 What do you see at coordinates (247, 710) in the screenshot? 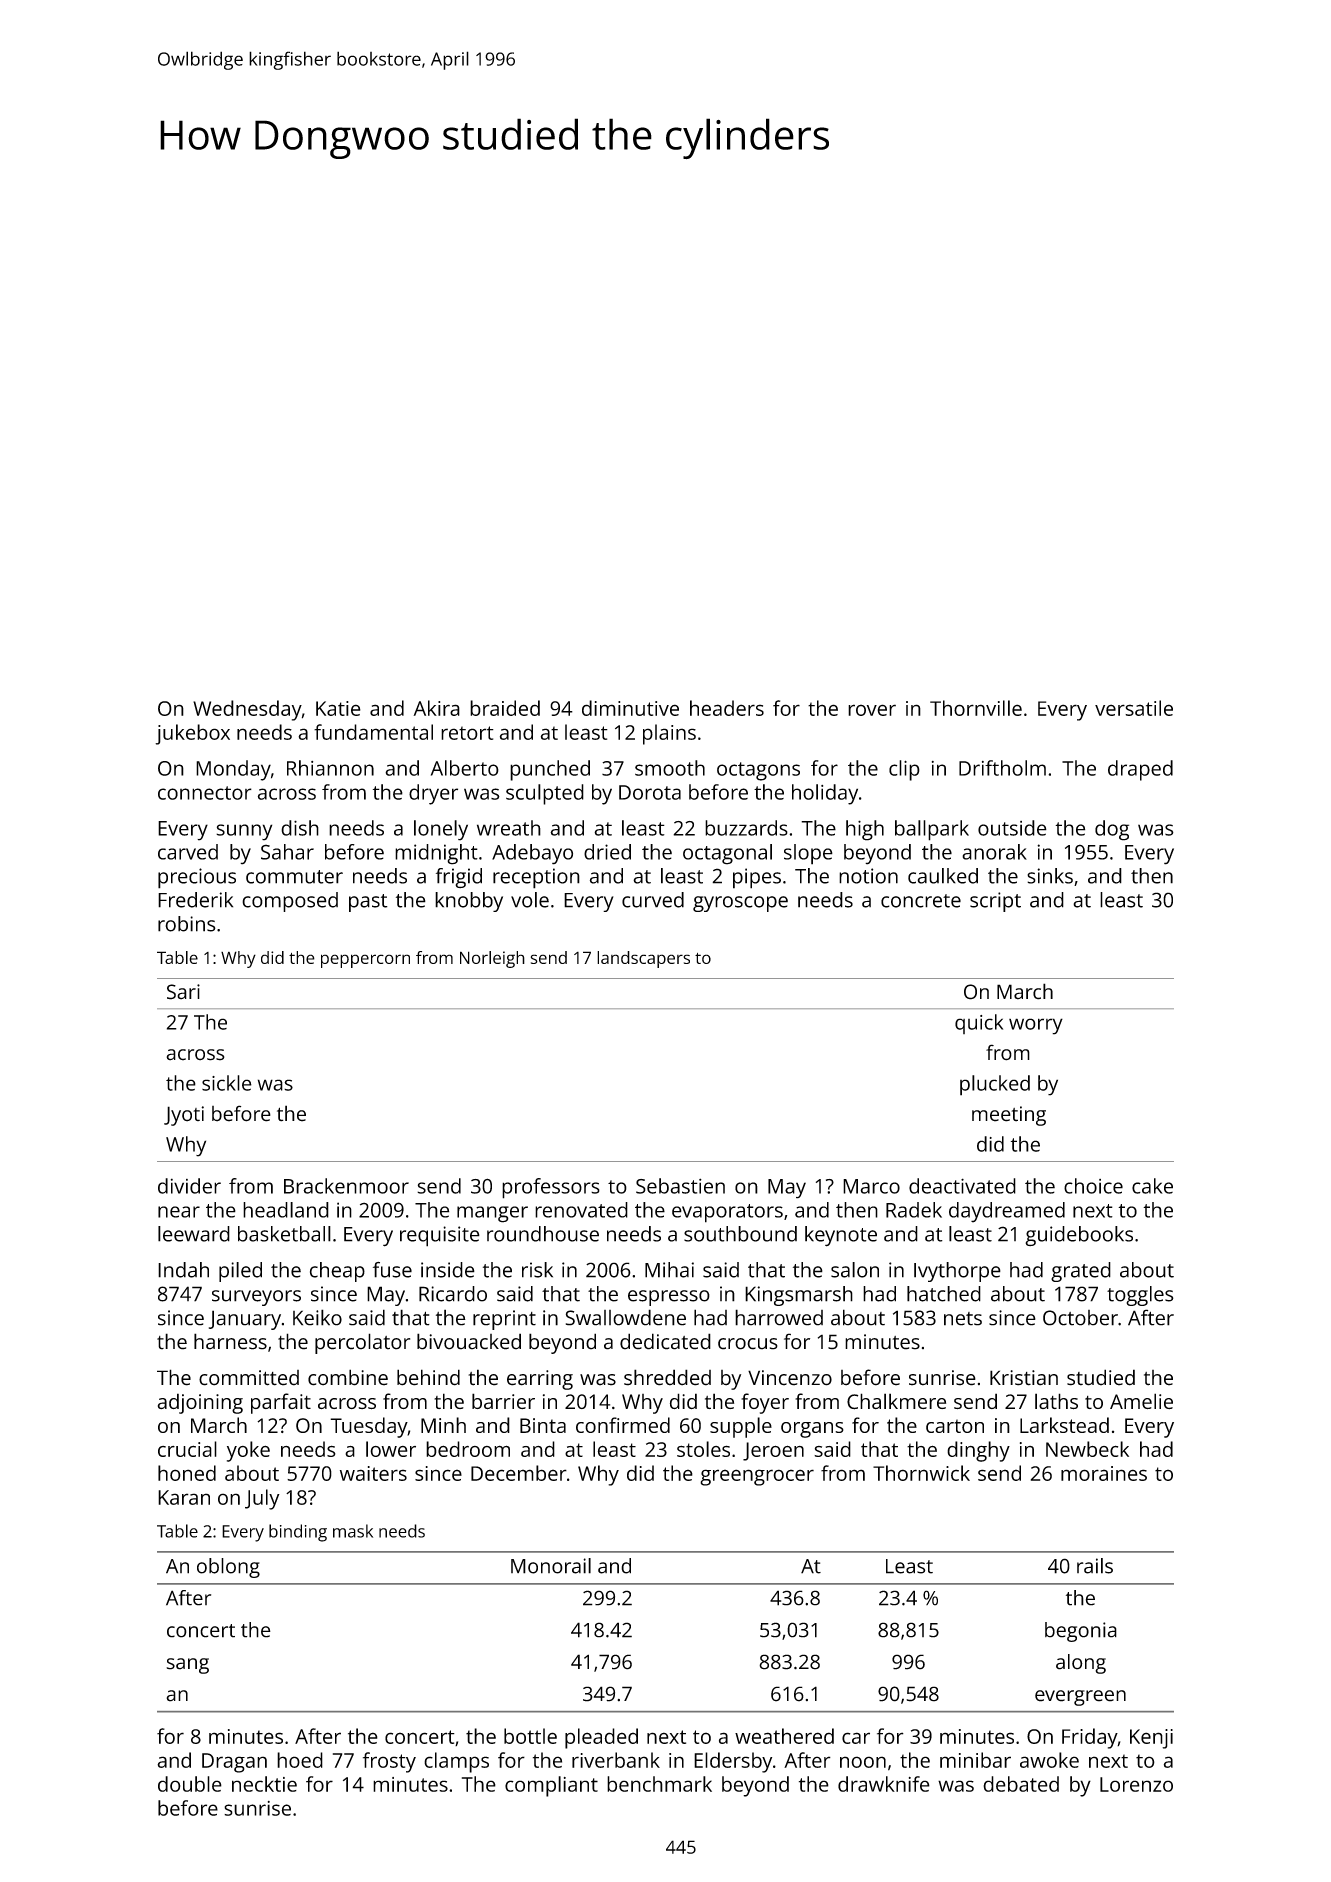
I see `Wednesday` at bounding box center [247, 710].
